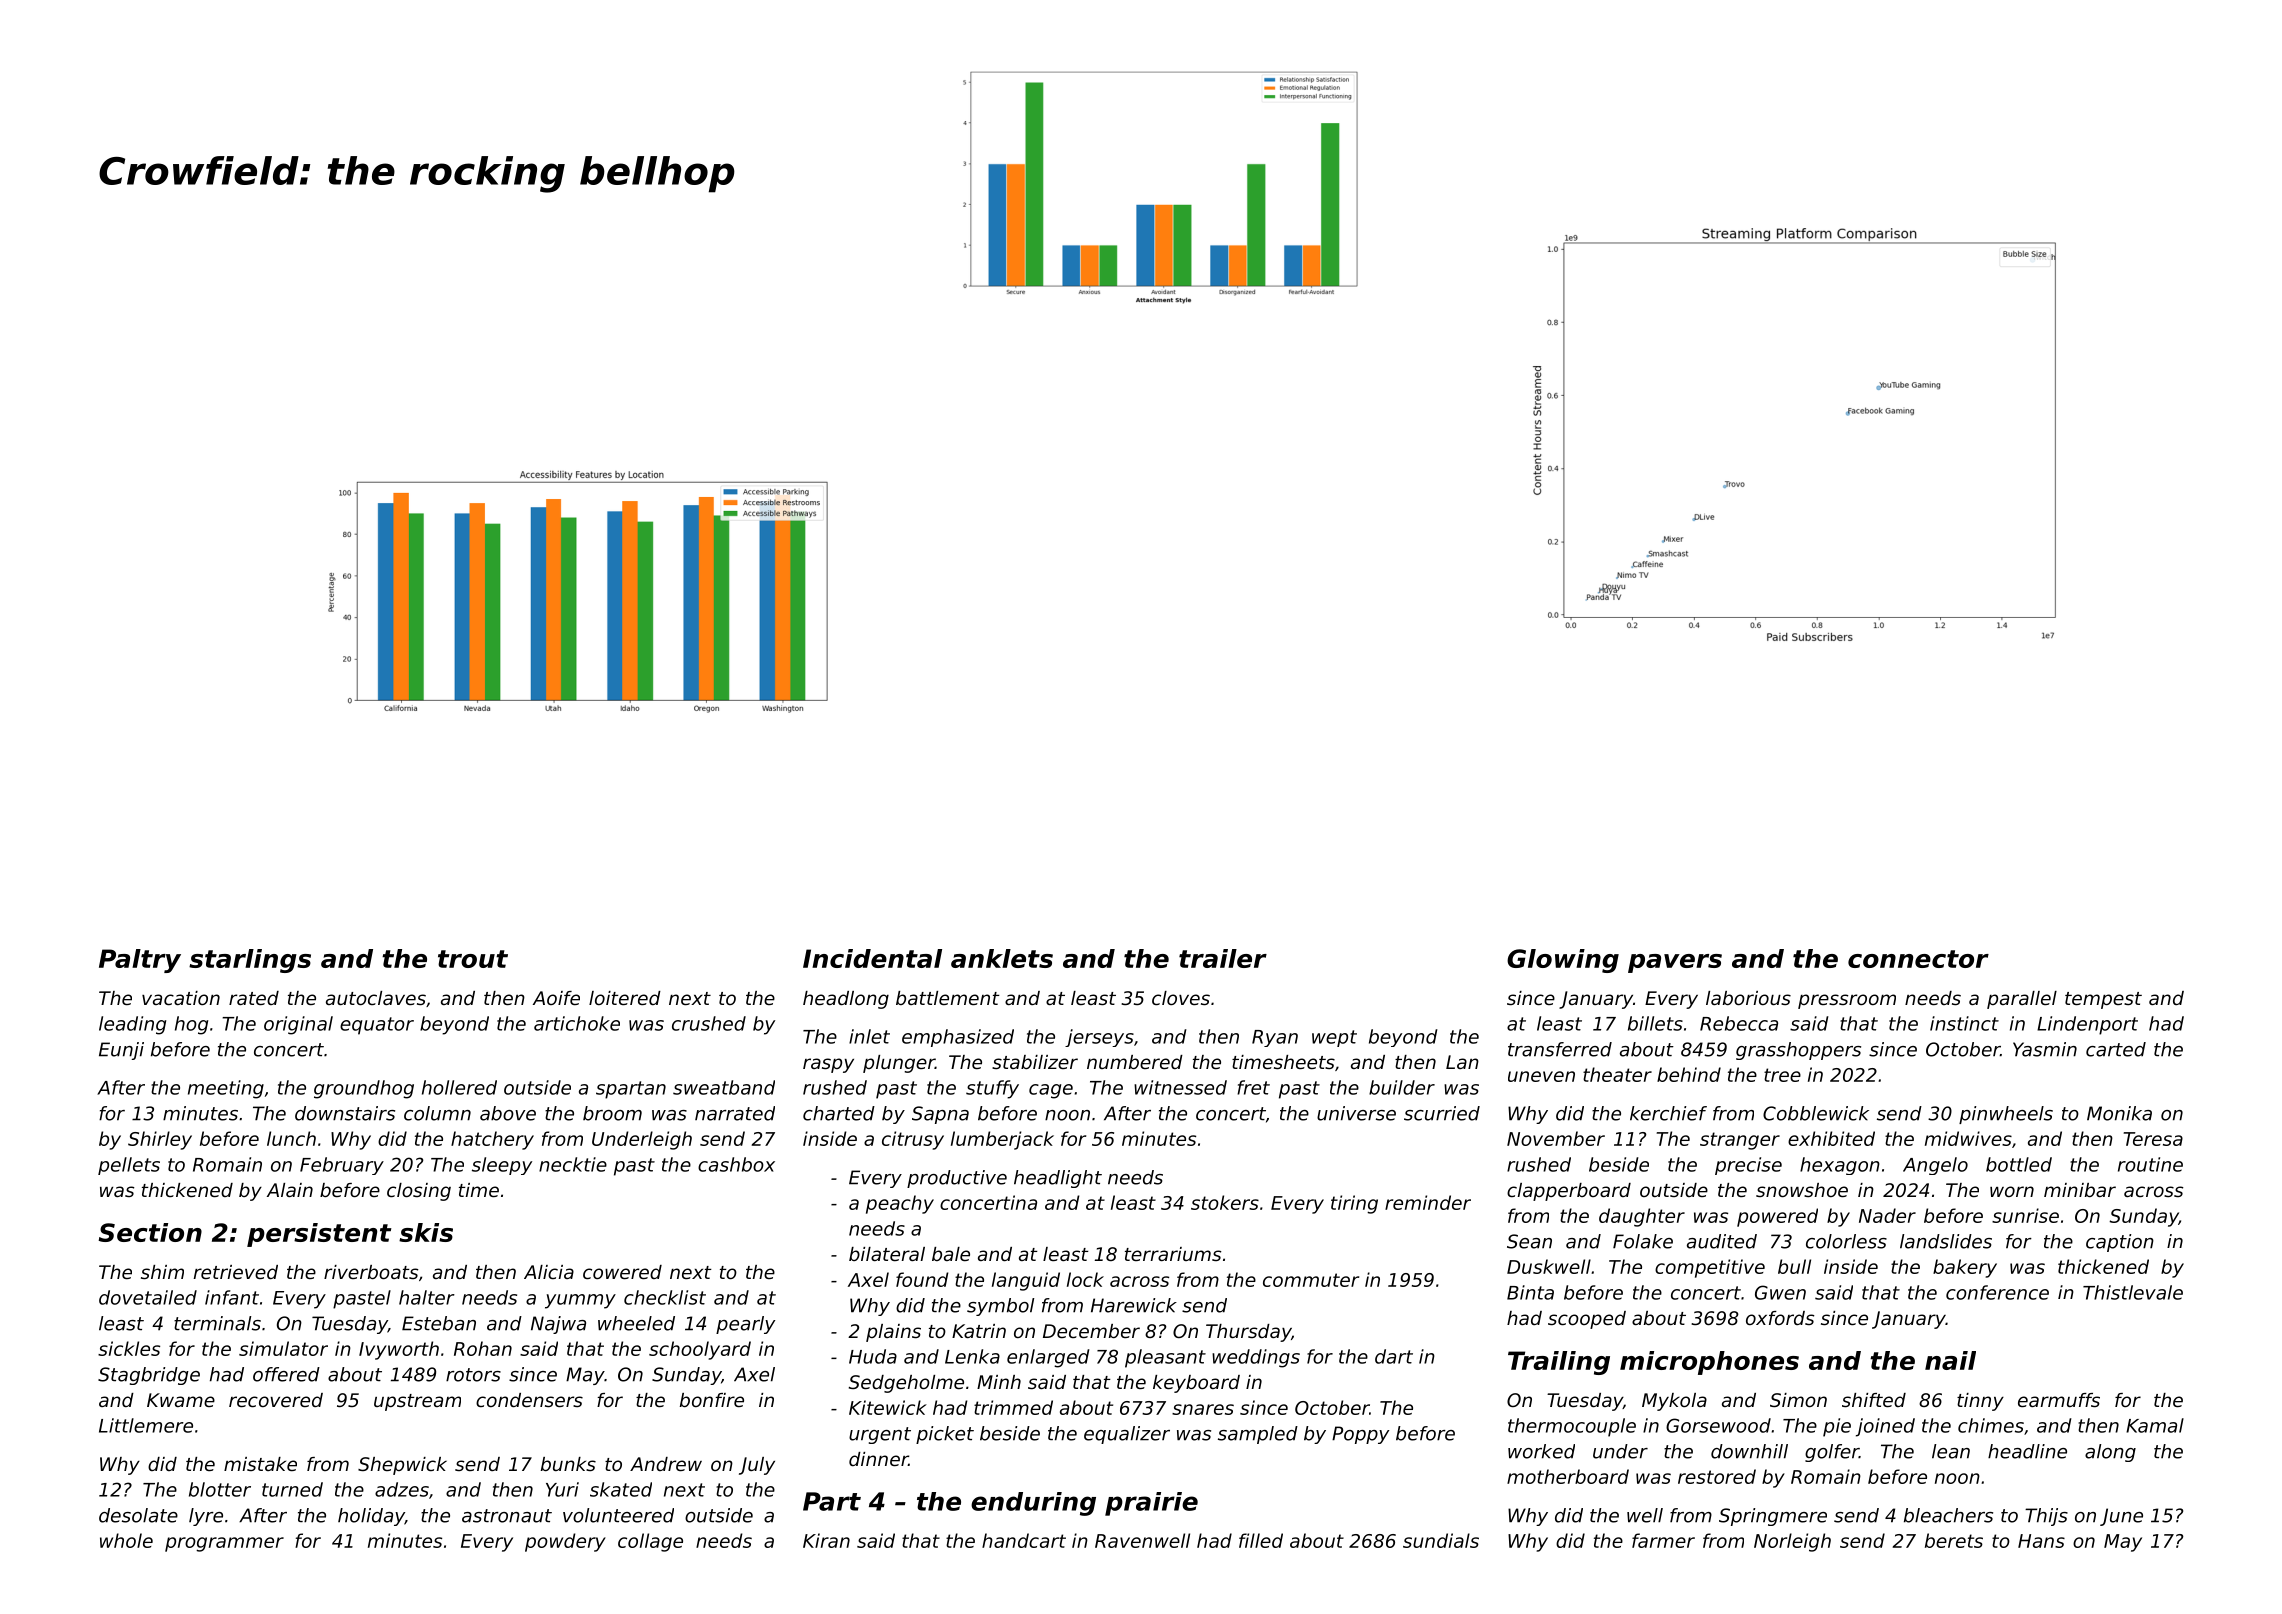  I want to click on yummy, so click(580, 1301).
